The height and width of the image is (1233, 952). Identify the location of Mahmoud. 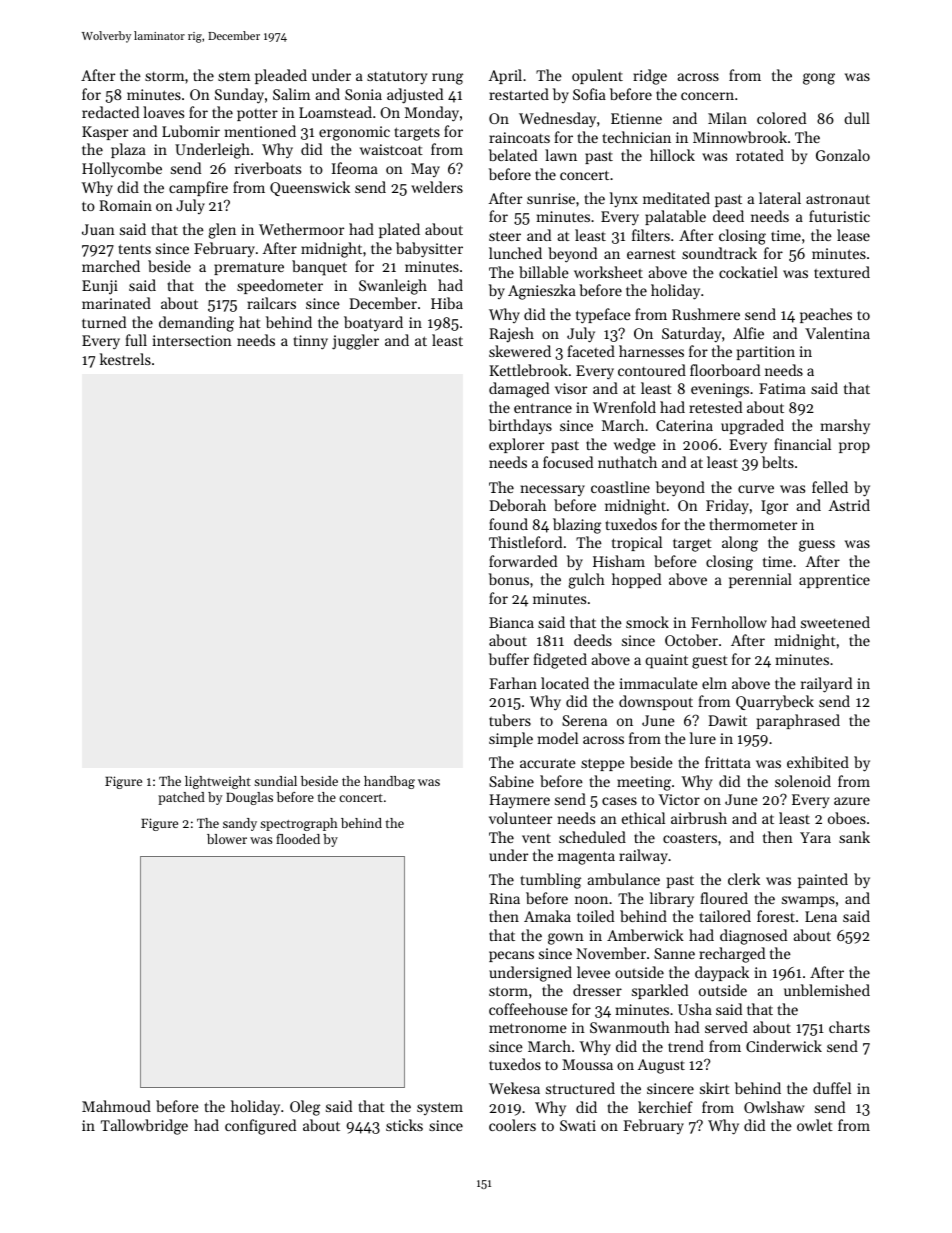
(116, 1106).
